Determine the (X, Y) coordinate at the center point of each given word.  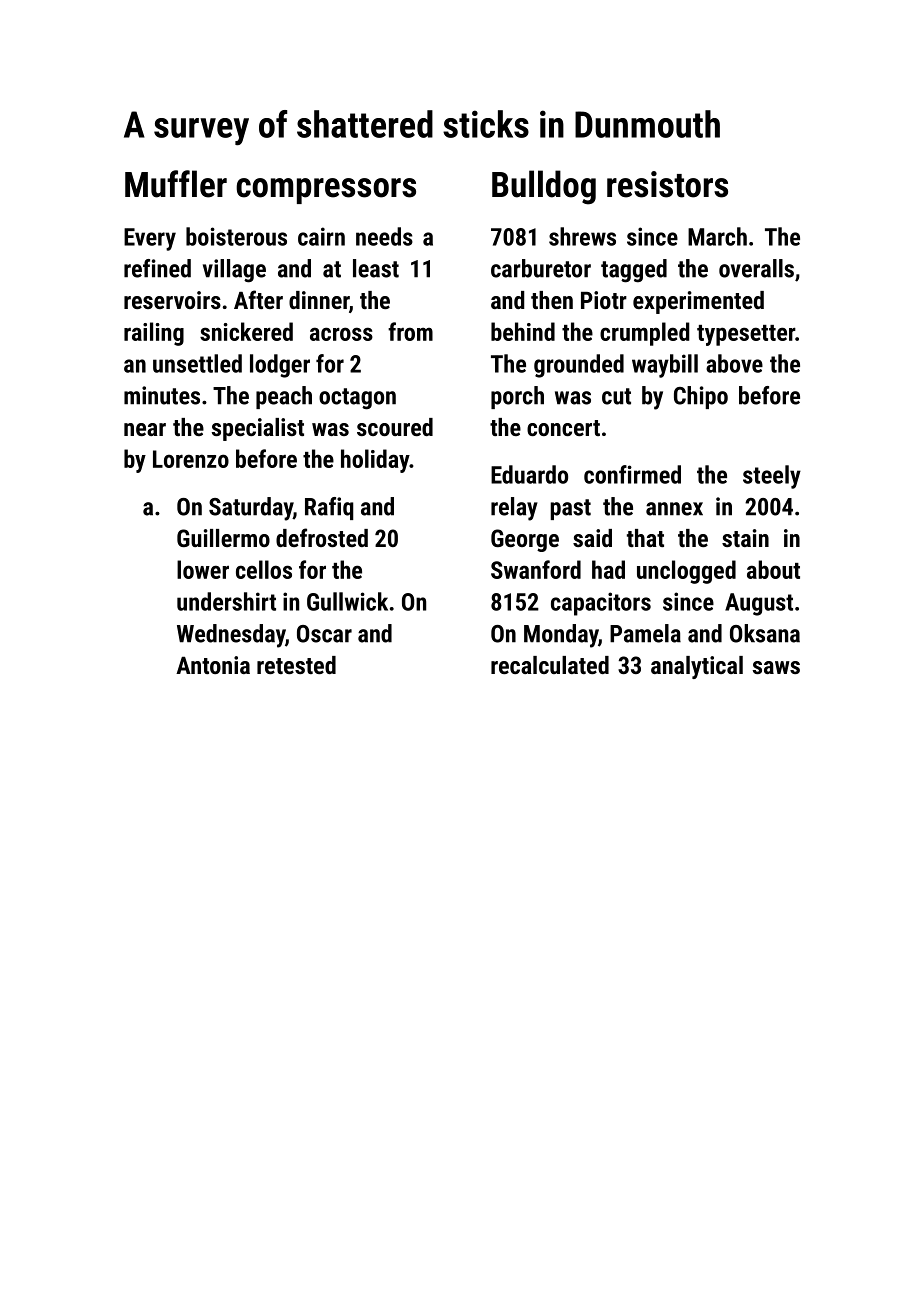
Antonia (213, 665)
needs (384, 236)
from (410, 331)
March (717, 236)
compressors (326, 191)
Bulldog (544, 187)
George (525, 540)
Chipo (701, 397)
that (645, 538)
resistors (667, 184)
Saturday (251, 509)
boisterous (236, 236)
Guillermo (223, 538)
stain (745, 538)
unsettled (197, 363)
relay (514, 509)
